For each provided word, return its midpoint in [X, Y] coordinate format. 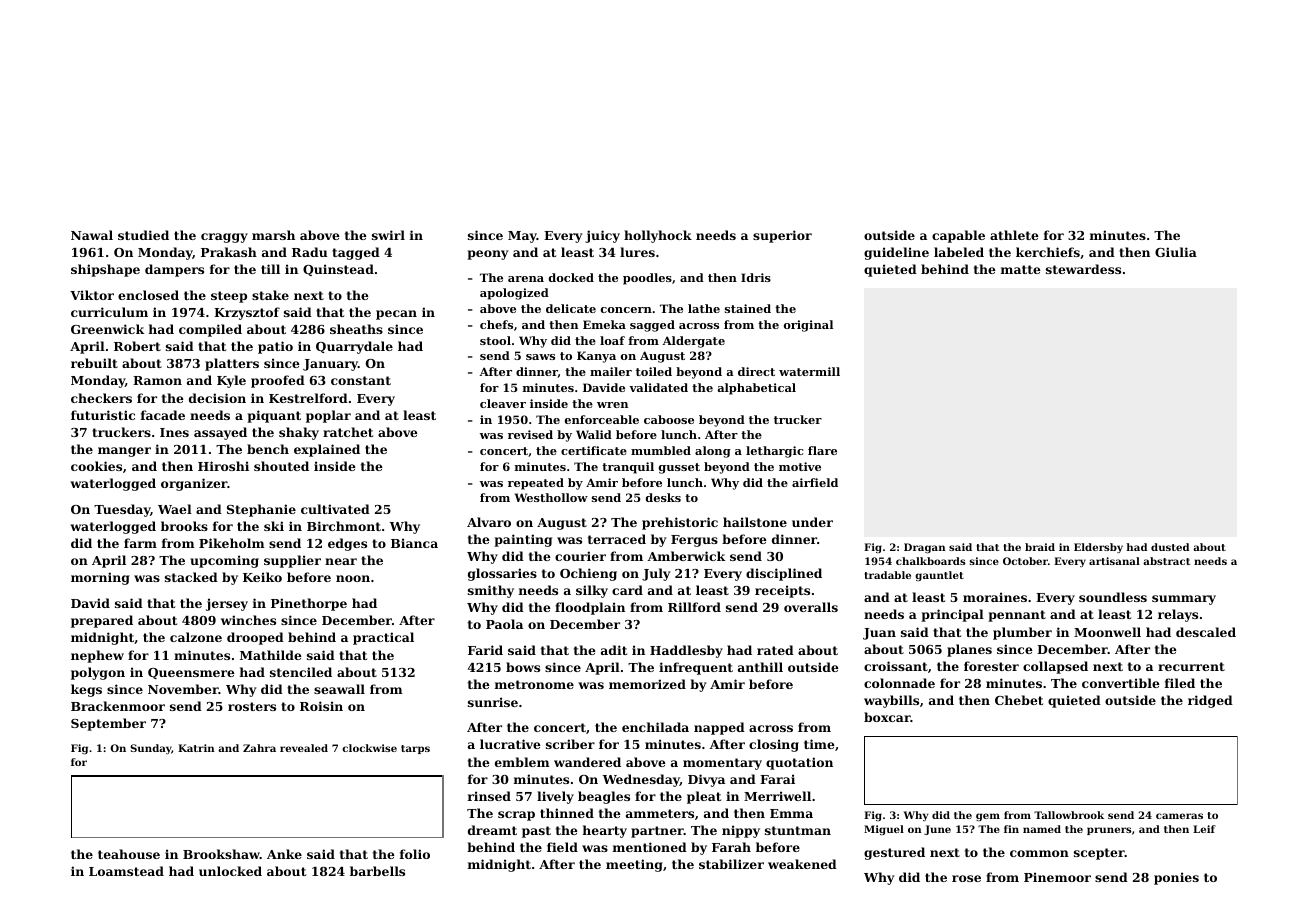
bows [523, 667]
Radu [310, 252]
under [812, 522]
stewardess [1083, 269]
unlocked [230, 871]
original [808, 326]
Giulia [1176, 252]
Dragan [925, 548]
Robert [137, 346]
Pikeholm [232, 543]
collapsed [1055, 667]
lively [555, 797]
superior [782, 236]
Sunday [151, 749]
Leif [1204, 829]
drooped [255, 638]
